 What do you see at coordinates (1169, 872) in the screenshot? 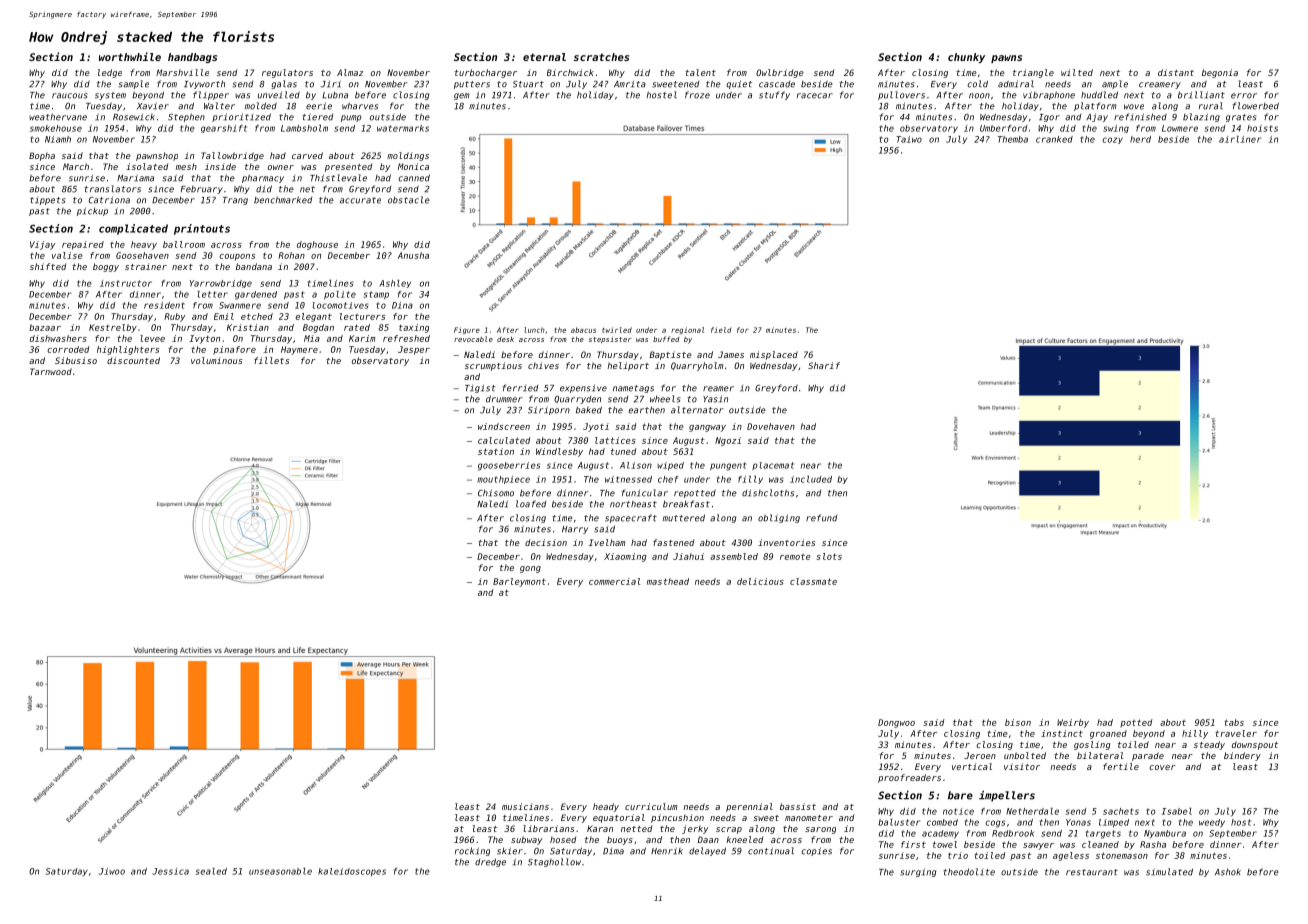
I see `simulated` at bounding box center [1169, 872].
